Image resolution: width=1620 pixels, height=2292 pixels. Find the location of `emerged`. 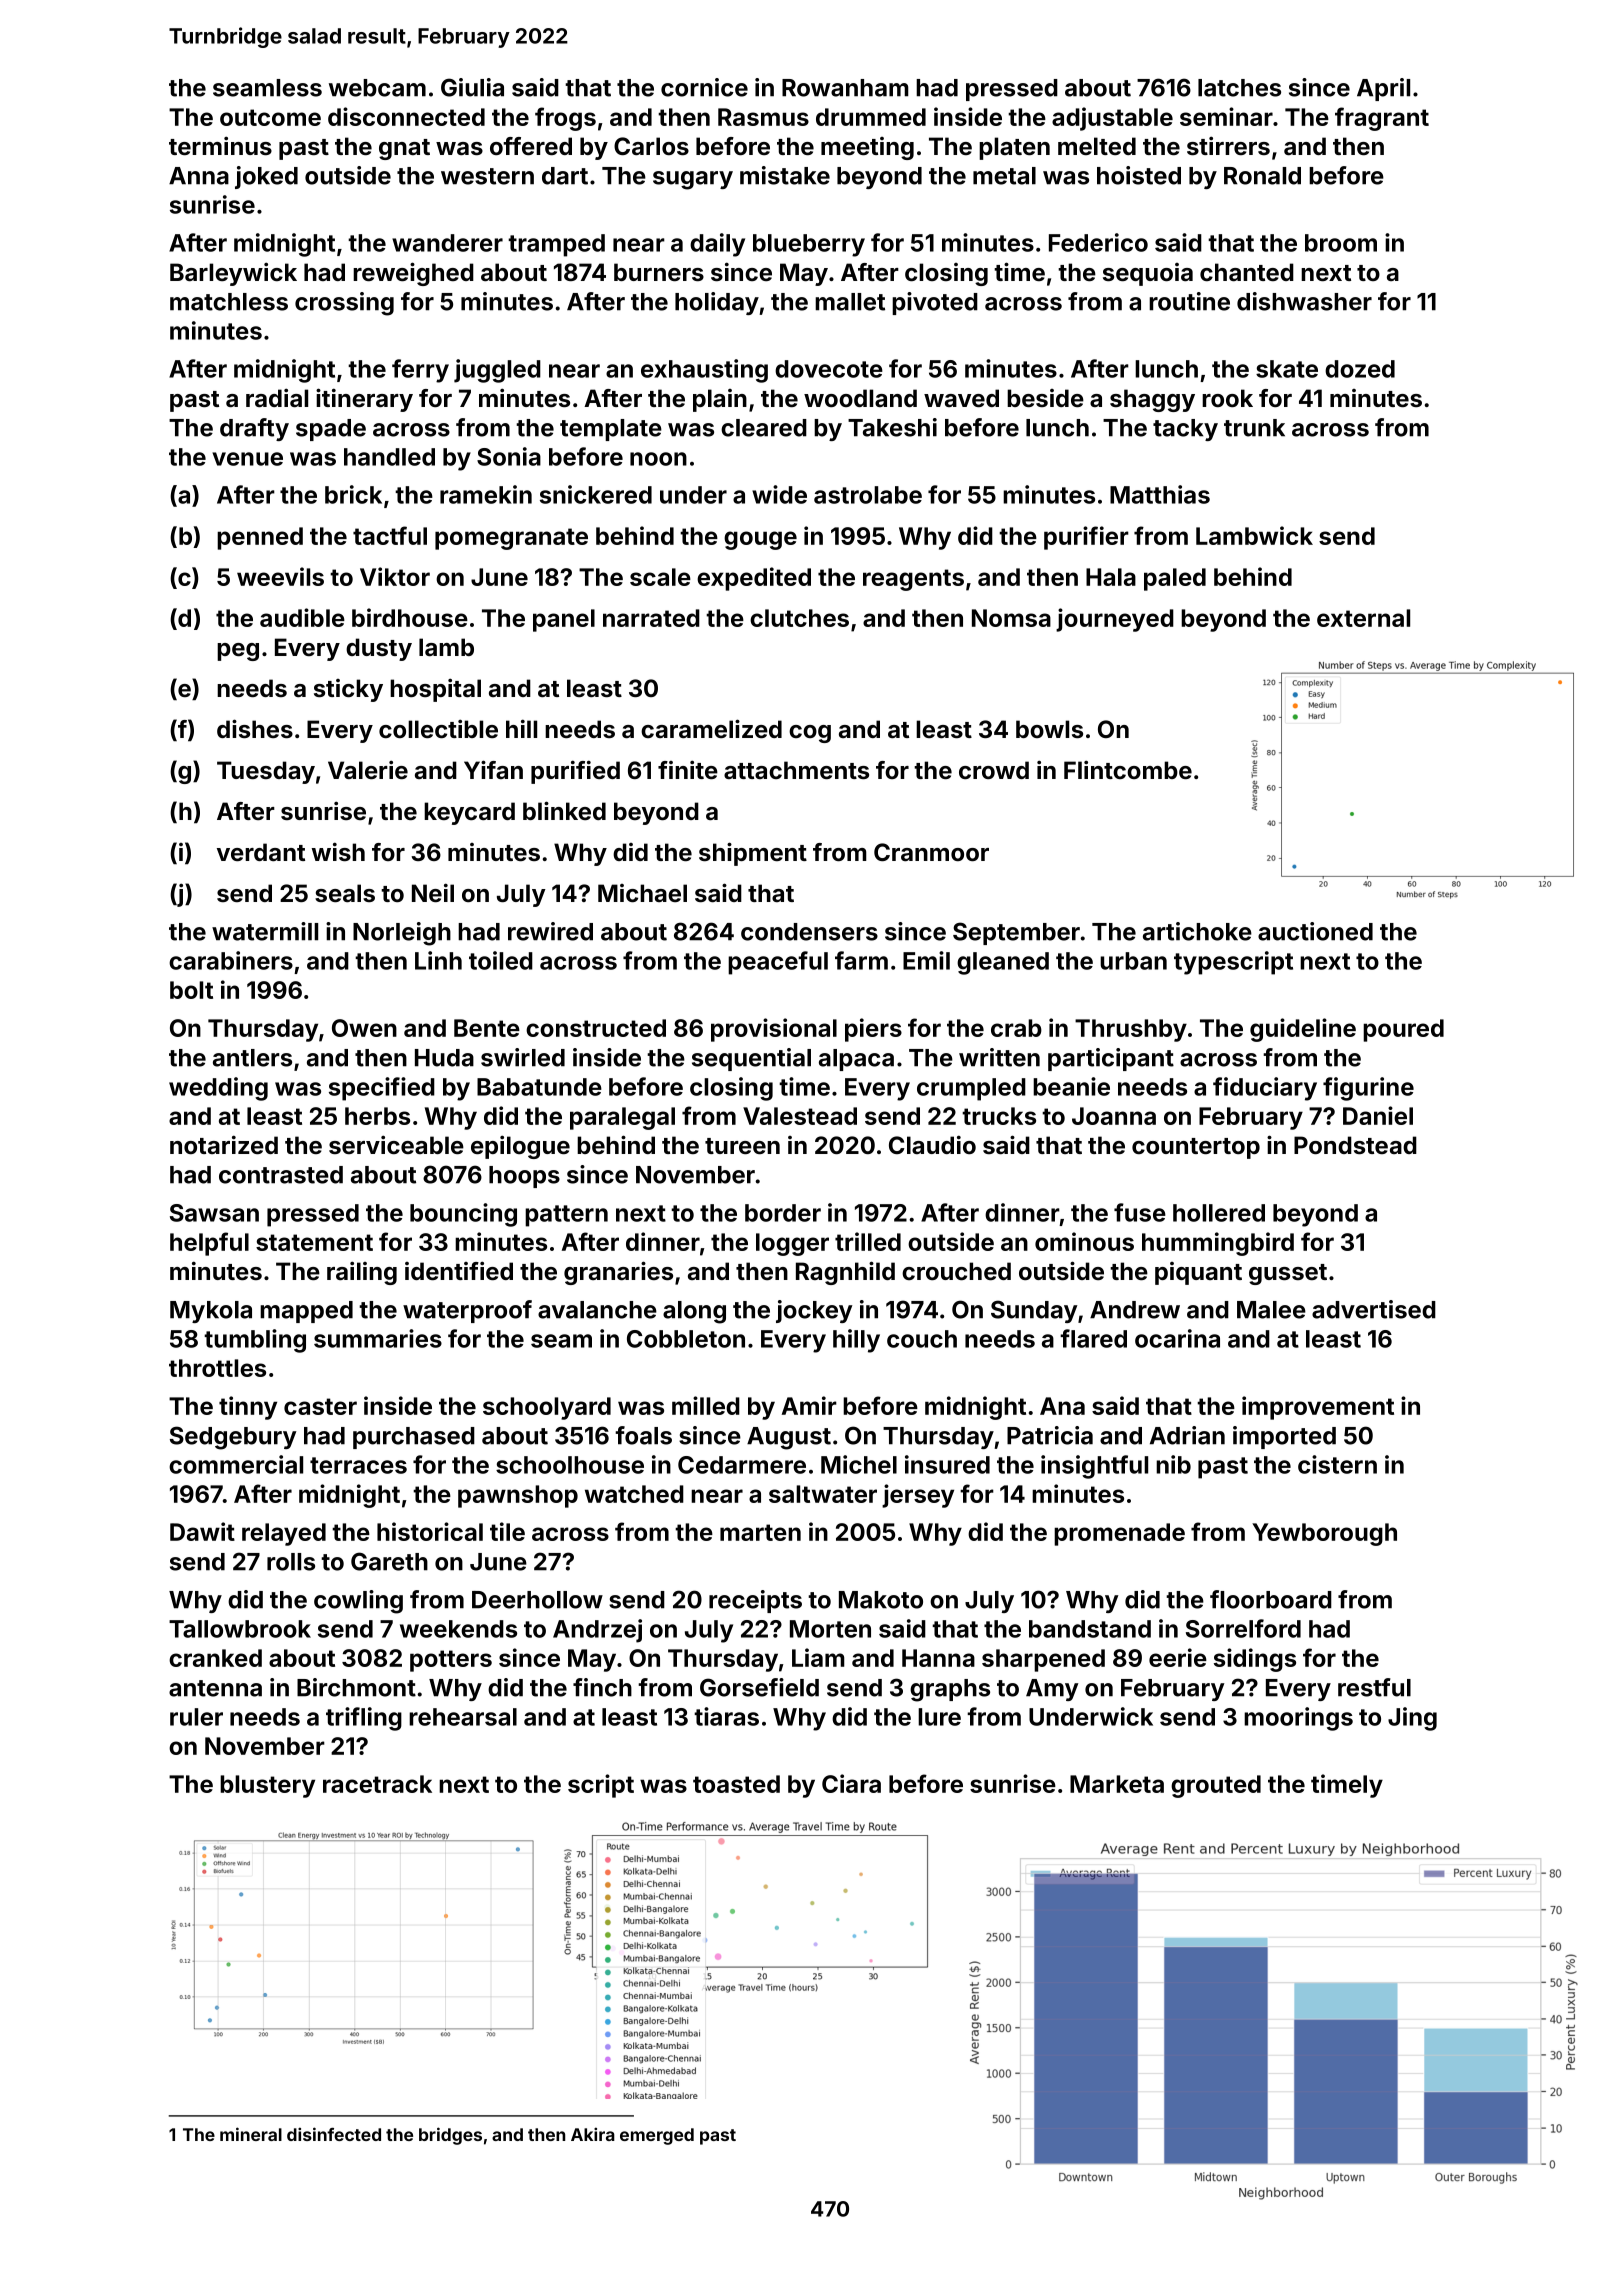

emerged is located at coordinates (657, 2136).
